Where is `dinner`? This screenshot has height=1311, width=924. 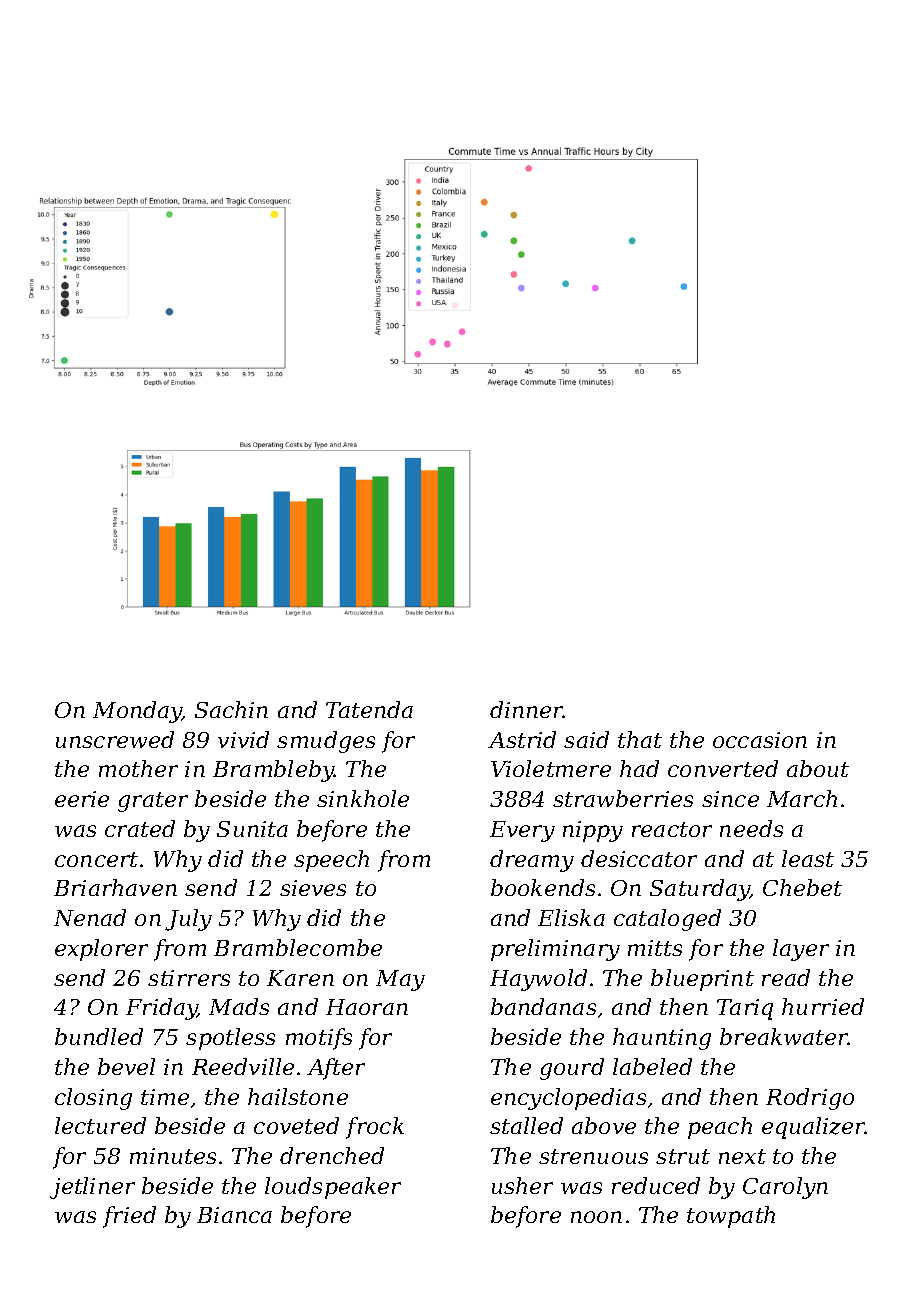 dinner is located at coordinates (527, 709).
